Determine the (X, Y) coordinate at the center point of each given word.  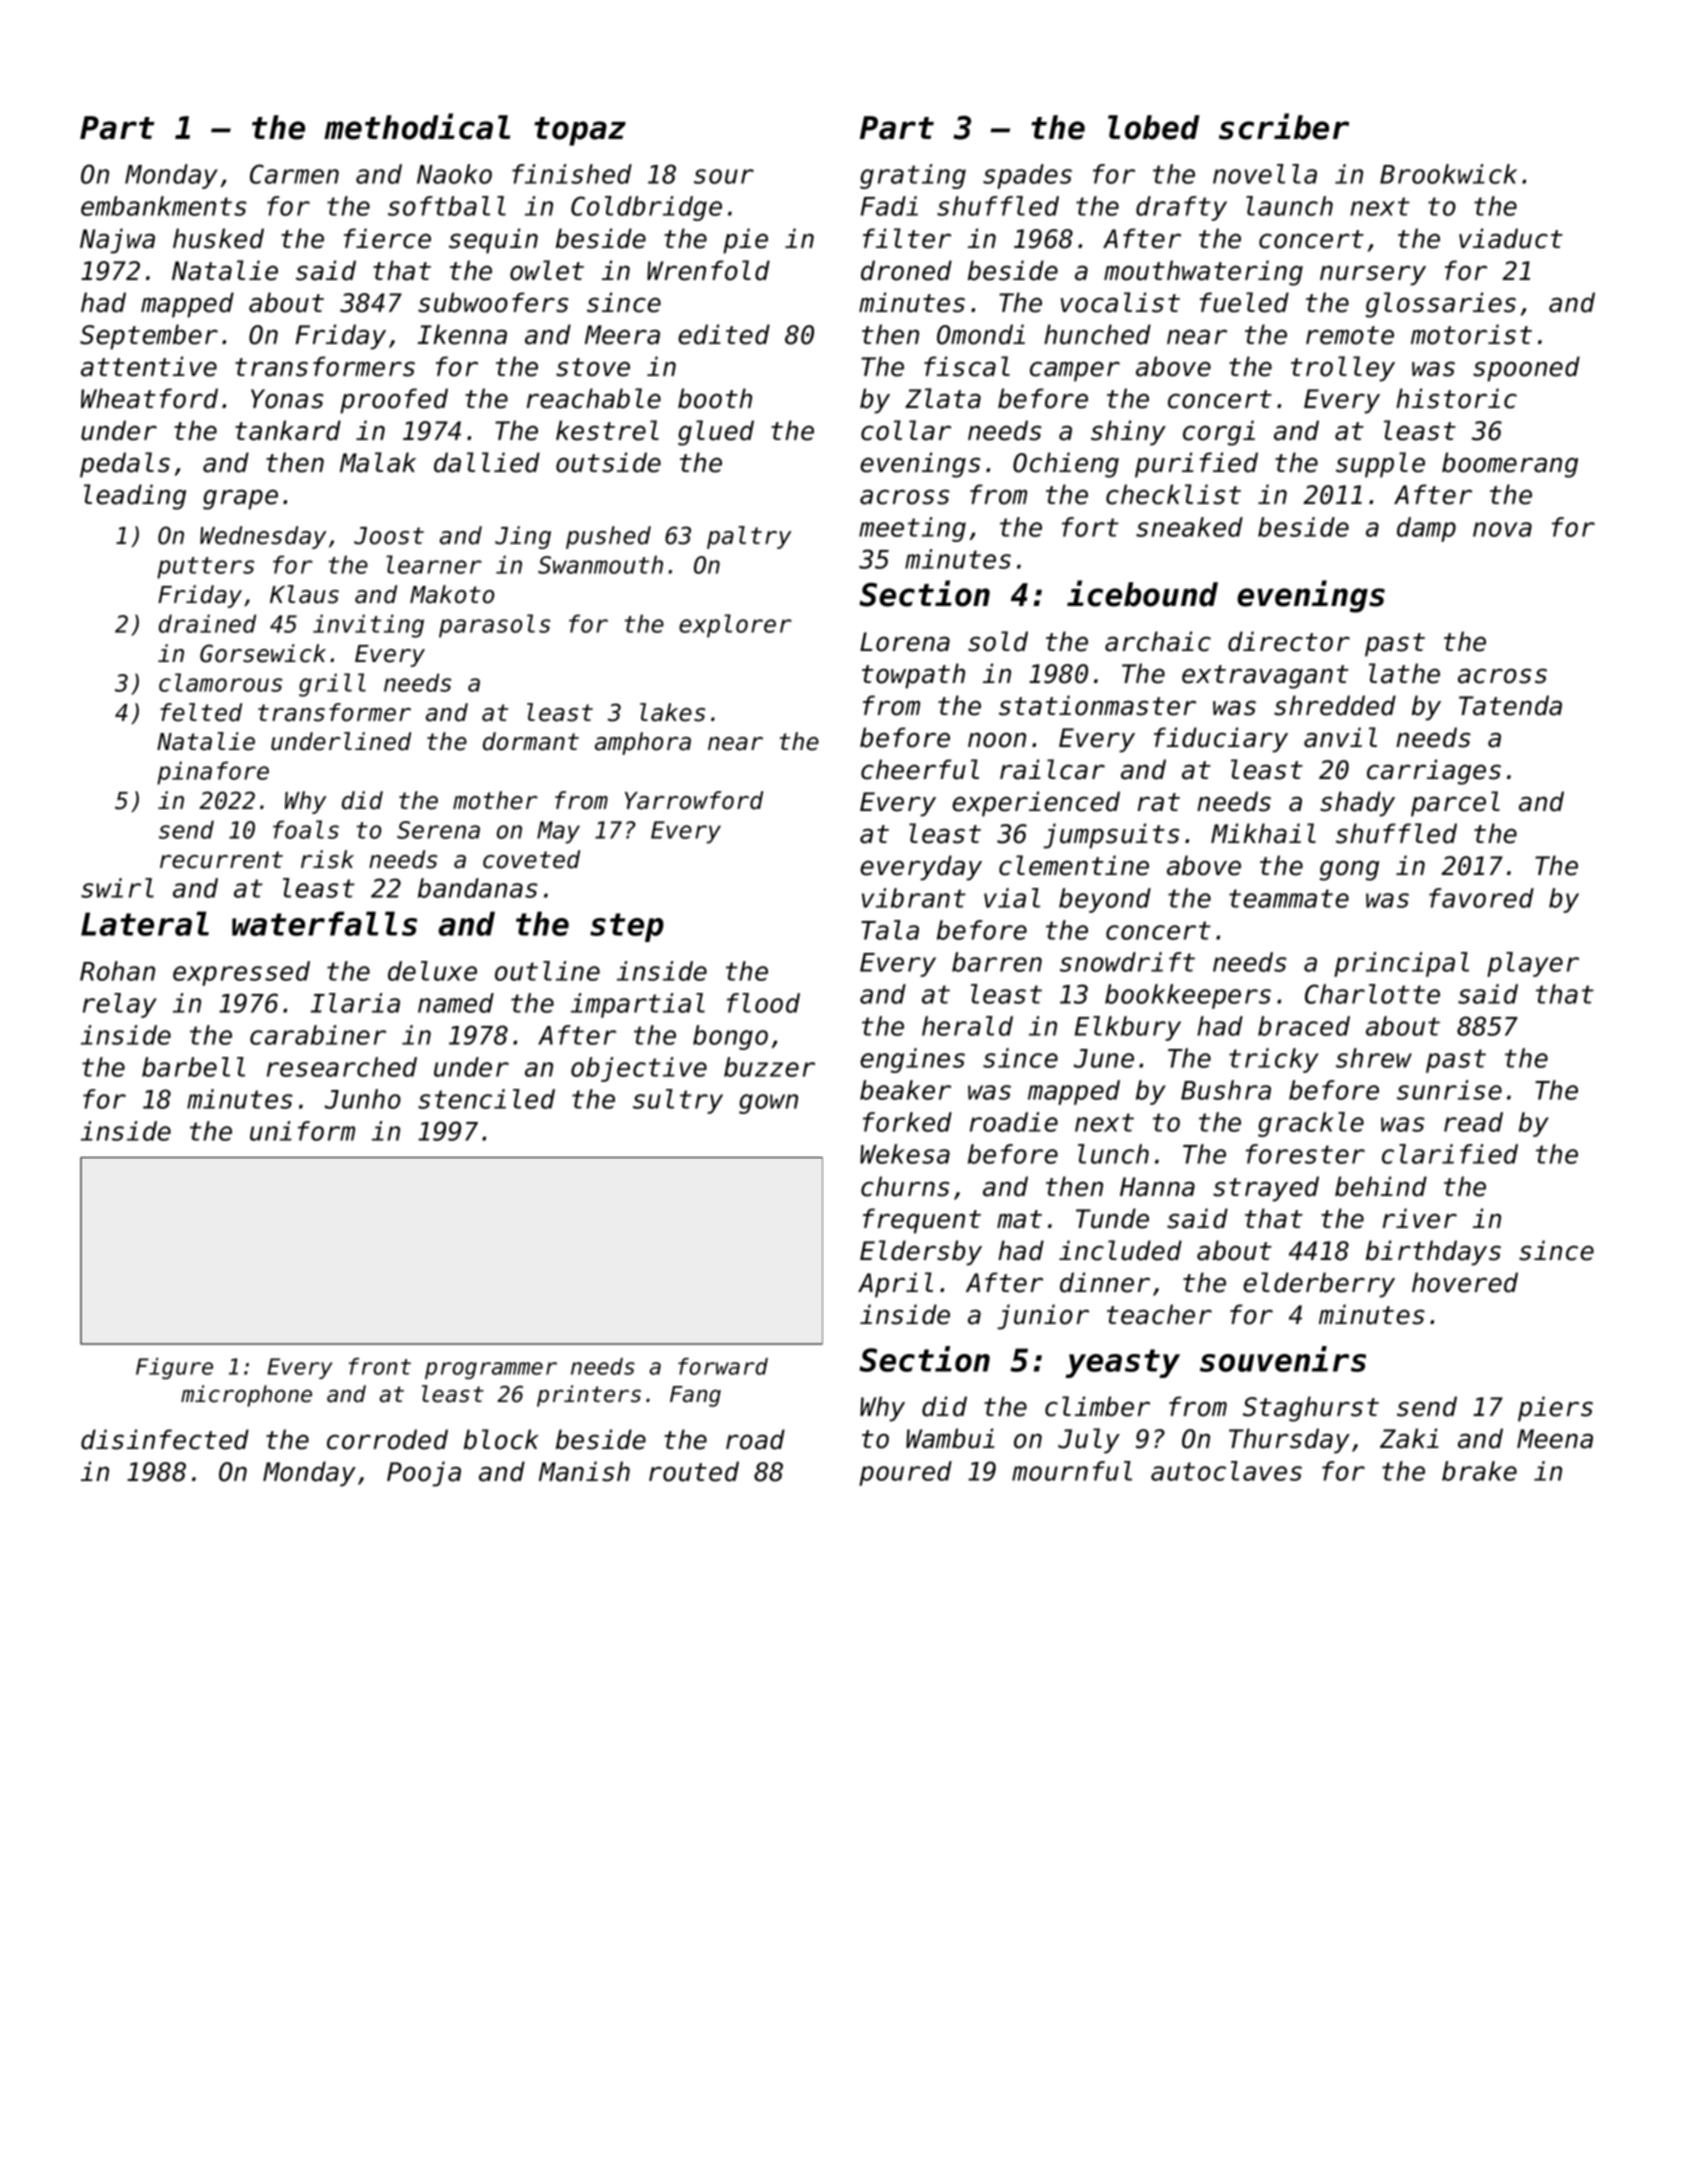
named (456, 1003)
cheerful (920, 769)
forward (723, 1366)
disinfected (165, 1439)
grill (332, 685)
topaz (580, 131)
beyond (1105, 900)
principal (1401, 964)
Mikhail (1263, 833)
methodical (417, 126)
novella (1265, 174)
